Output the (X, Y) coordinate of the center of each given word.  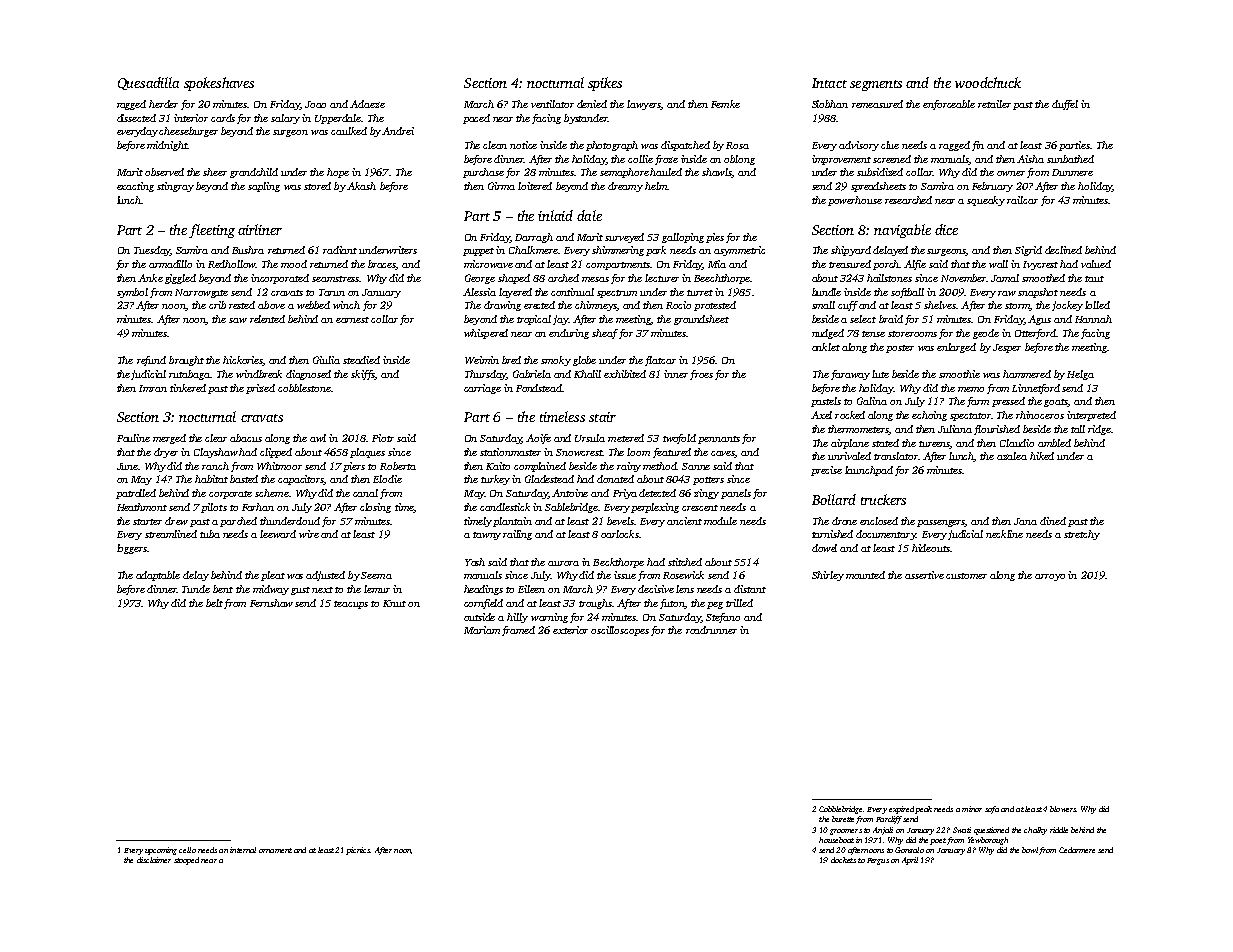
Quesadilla (148, 83)
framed (518, 631)
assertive (924, 575)
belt (214, 603)
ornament (275, 850)
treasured (850, 264)
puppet (478, 252)
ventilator (552, 104)
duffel (1065, 105)
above (271, 305)
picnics (358, 851)
